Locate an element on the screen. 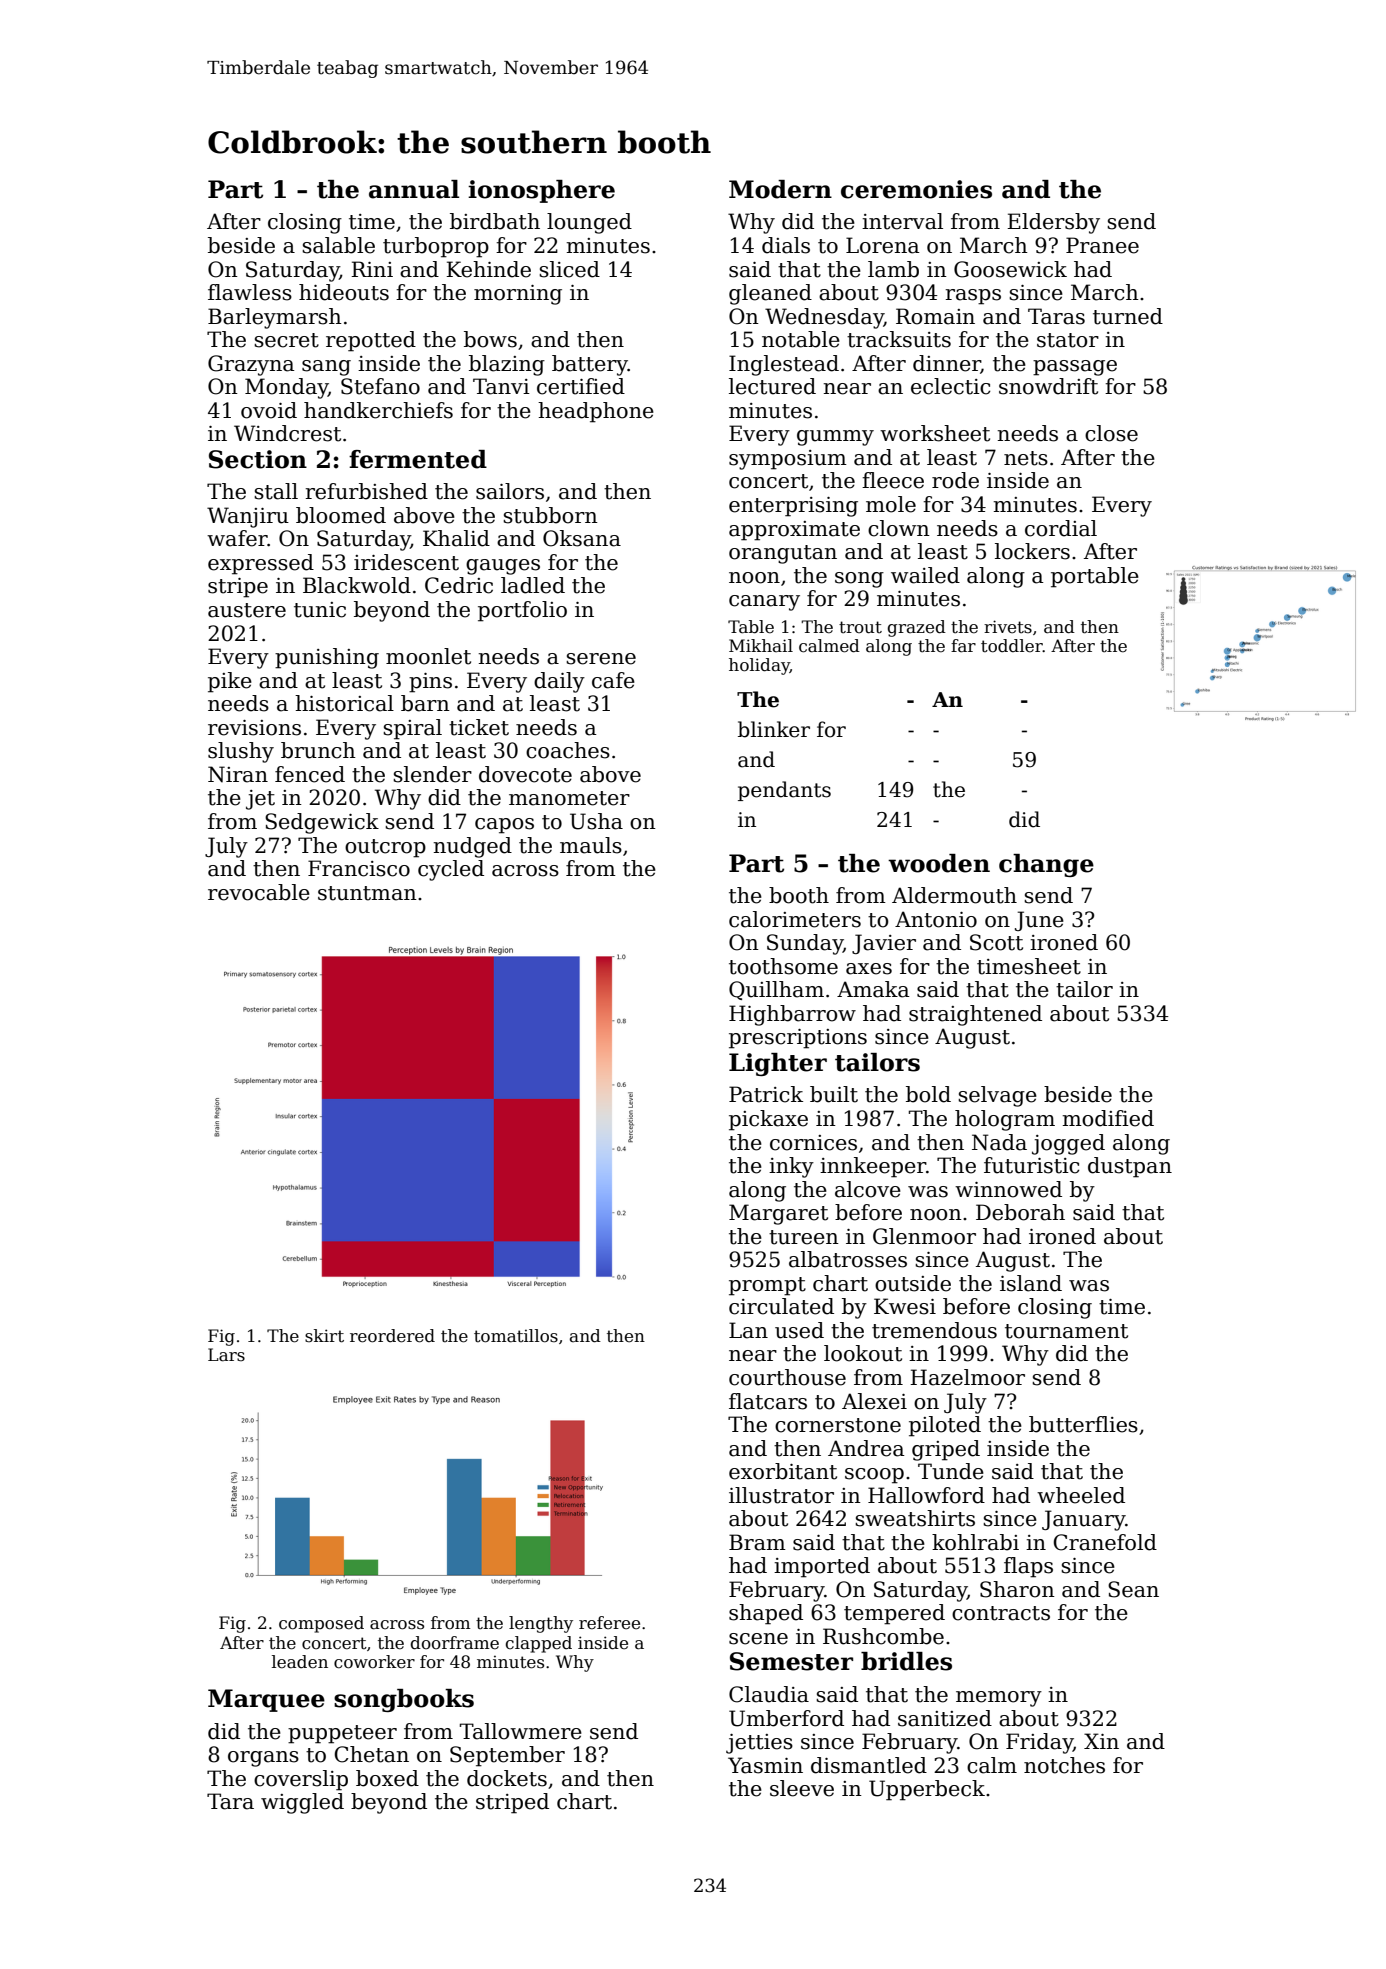 This screenshot has width=1386, height=1969. Scott is located at coordinates (996, 942).
